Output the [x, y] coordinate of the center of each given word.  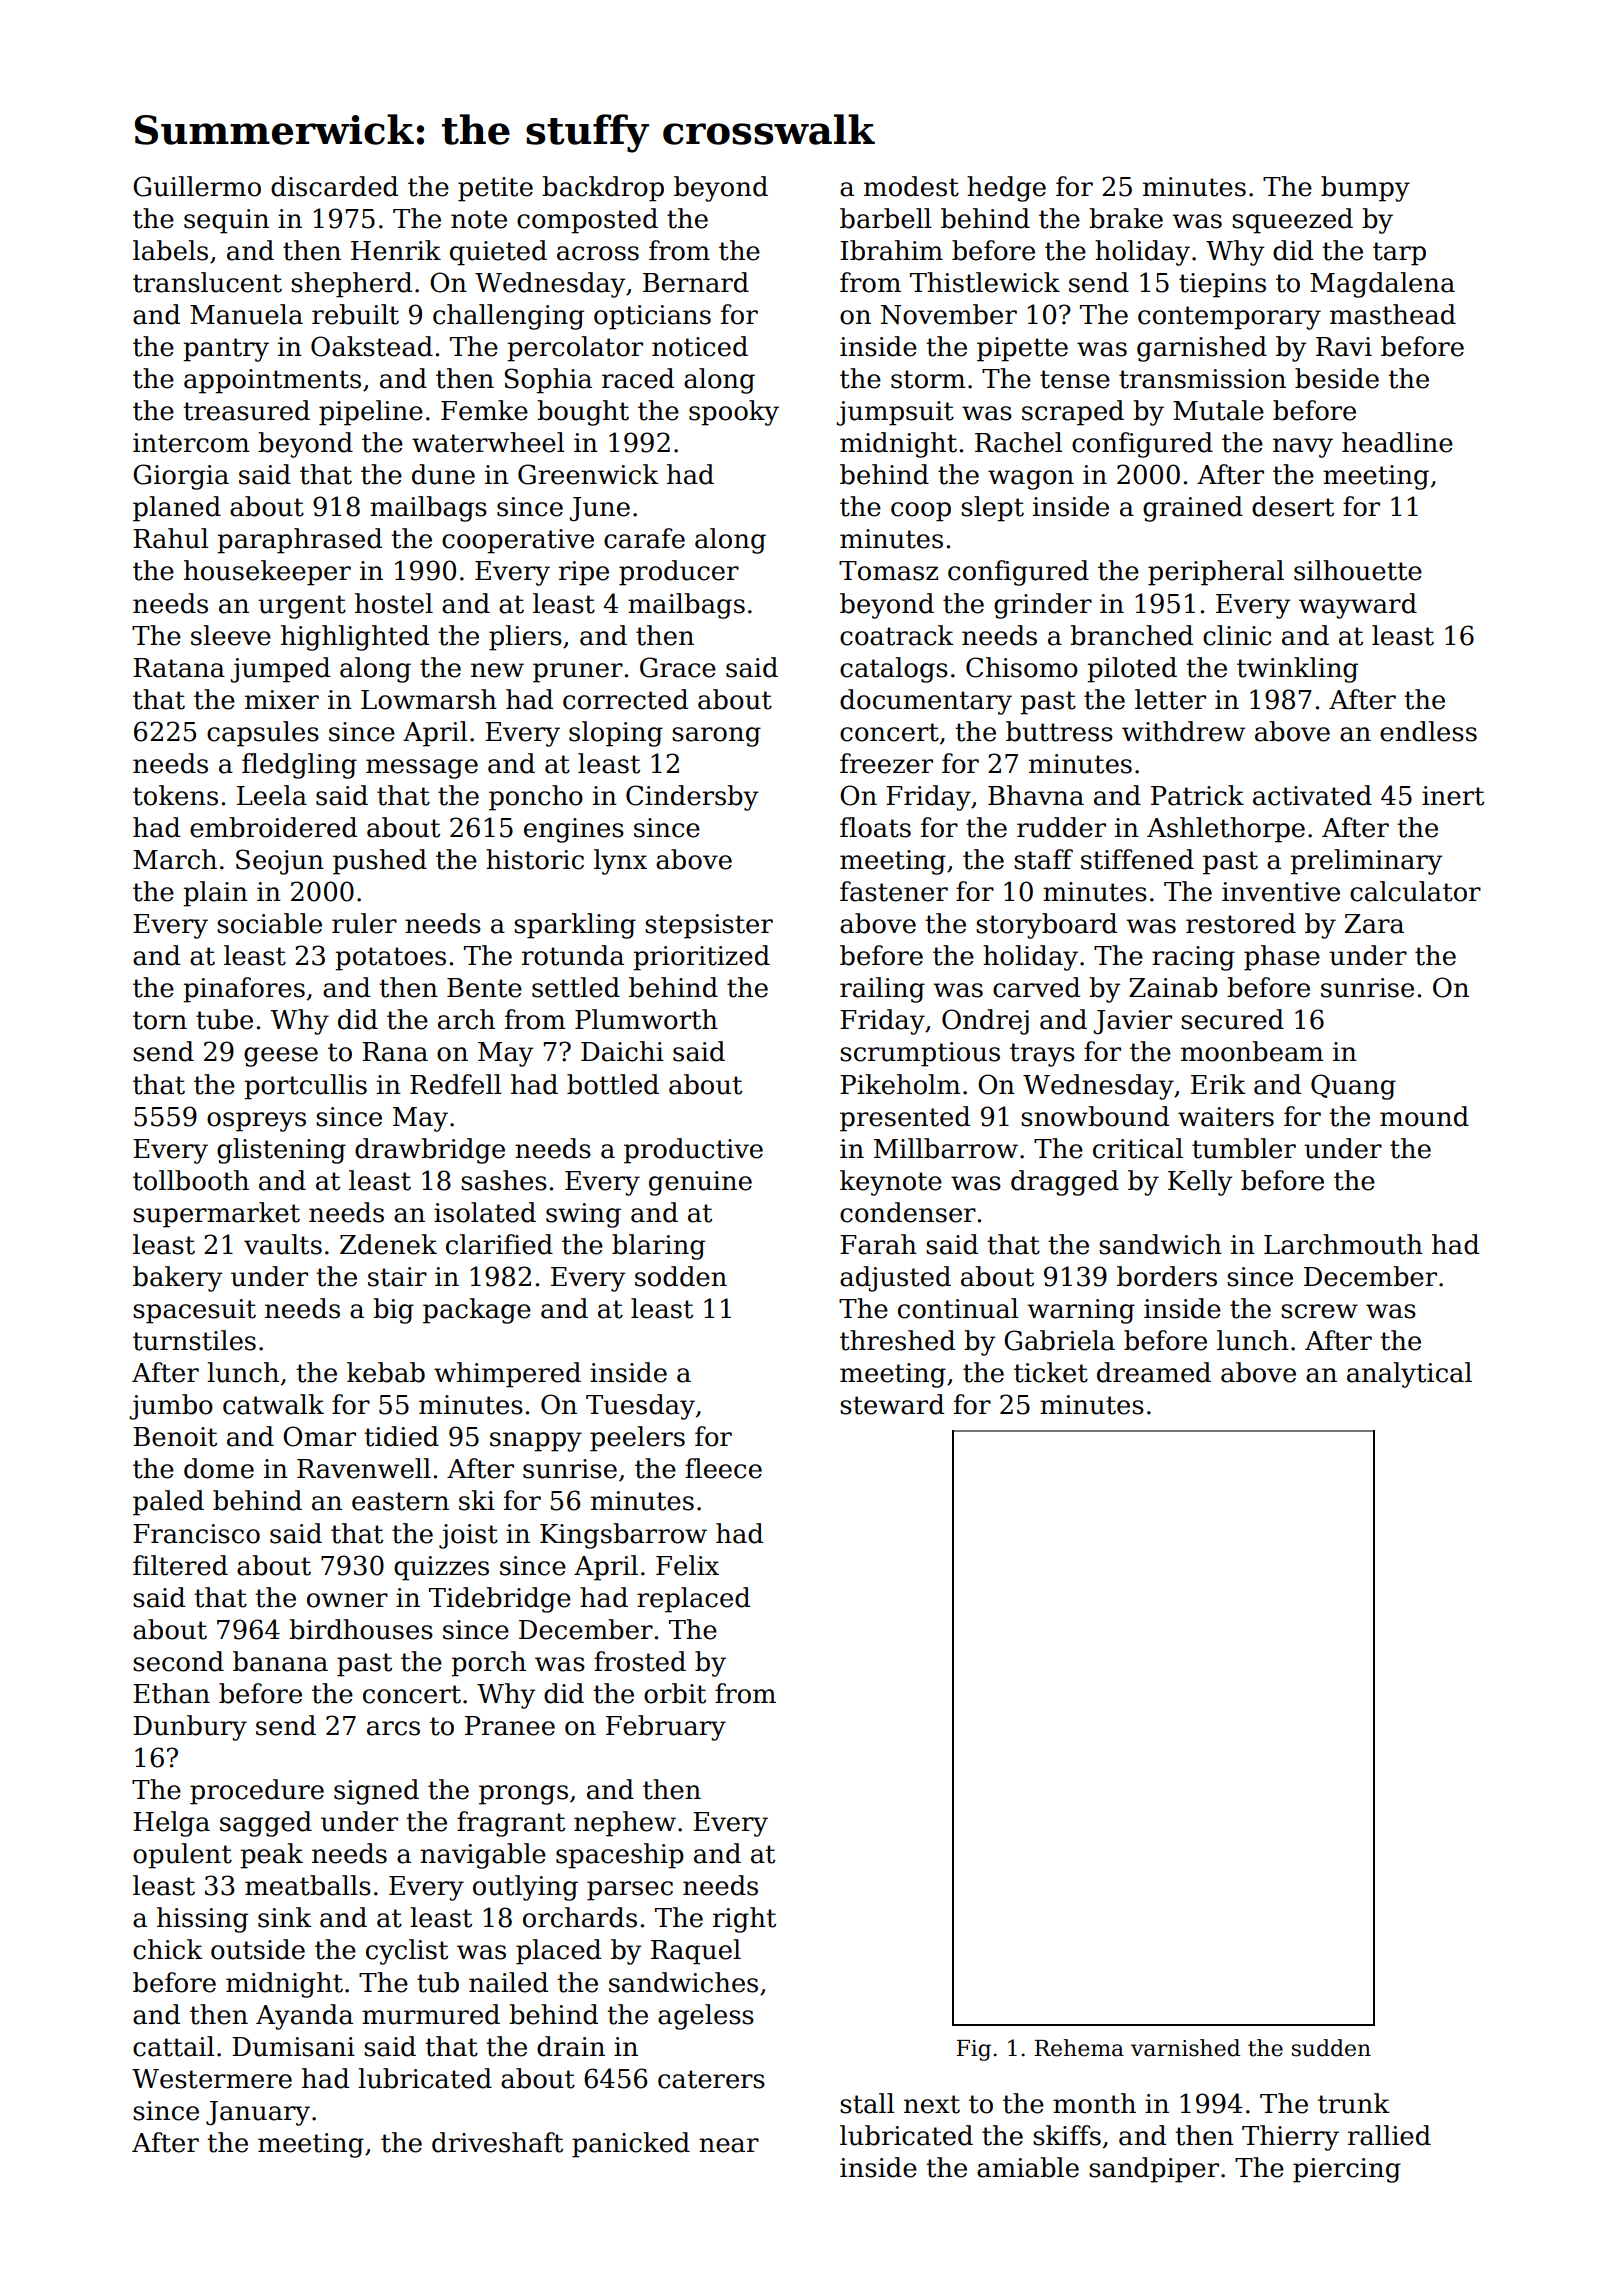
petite [495, 189]
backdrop [603, 189]
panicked [631, 2145]
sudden [1331, 2048]
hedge [1006, 189]
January [258, 2113]
